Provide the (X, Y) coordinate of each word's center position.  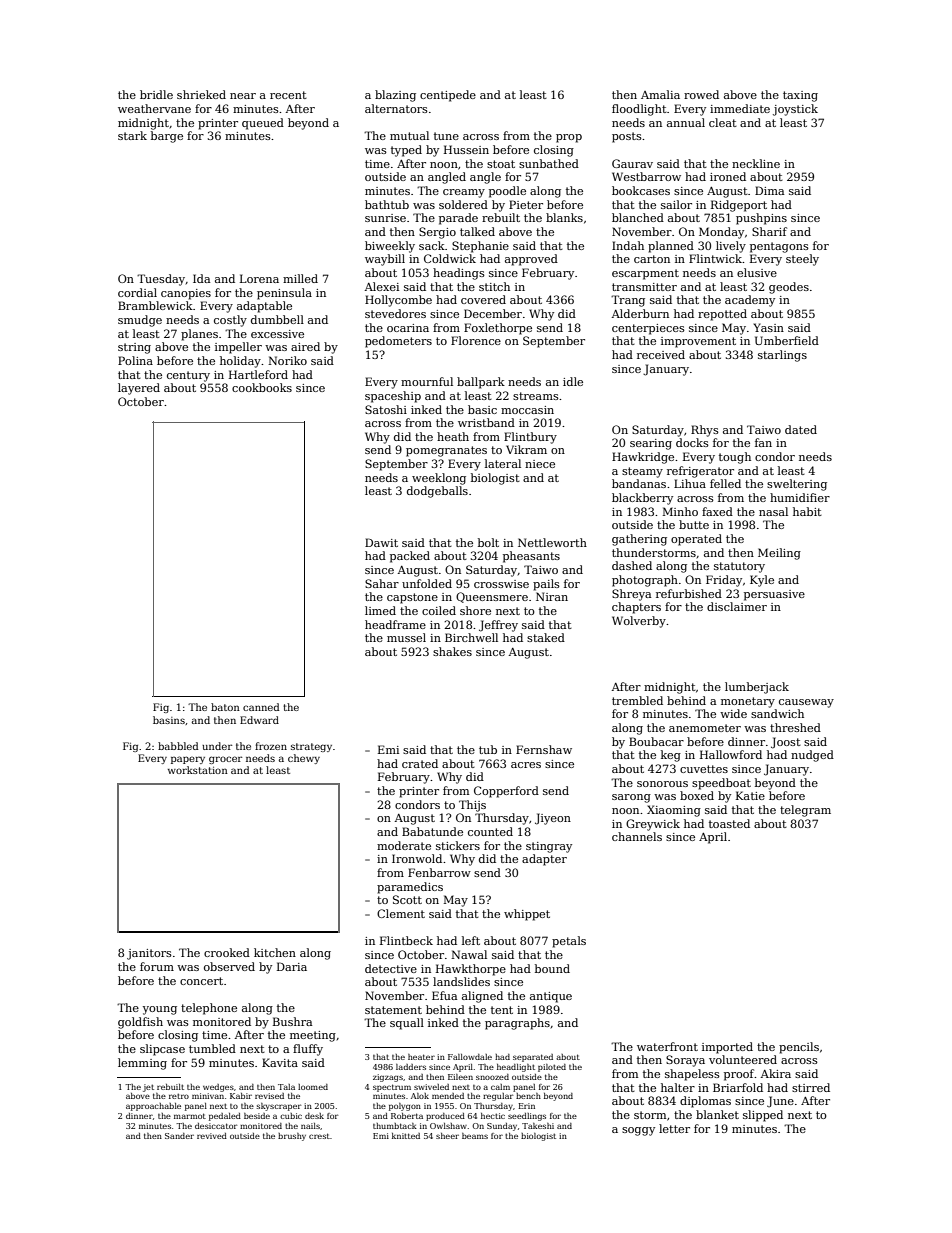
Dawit (381, 542)
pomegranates (446, 451)
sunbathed (549, 163)
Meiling (779, 554)
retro (179, 1096)
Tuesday (161, 280)
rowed (701, 94)
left (471, 940)
